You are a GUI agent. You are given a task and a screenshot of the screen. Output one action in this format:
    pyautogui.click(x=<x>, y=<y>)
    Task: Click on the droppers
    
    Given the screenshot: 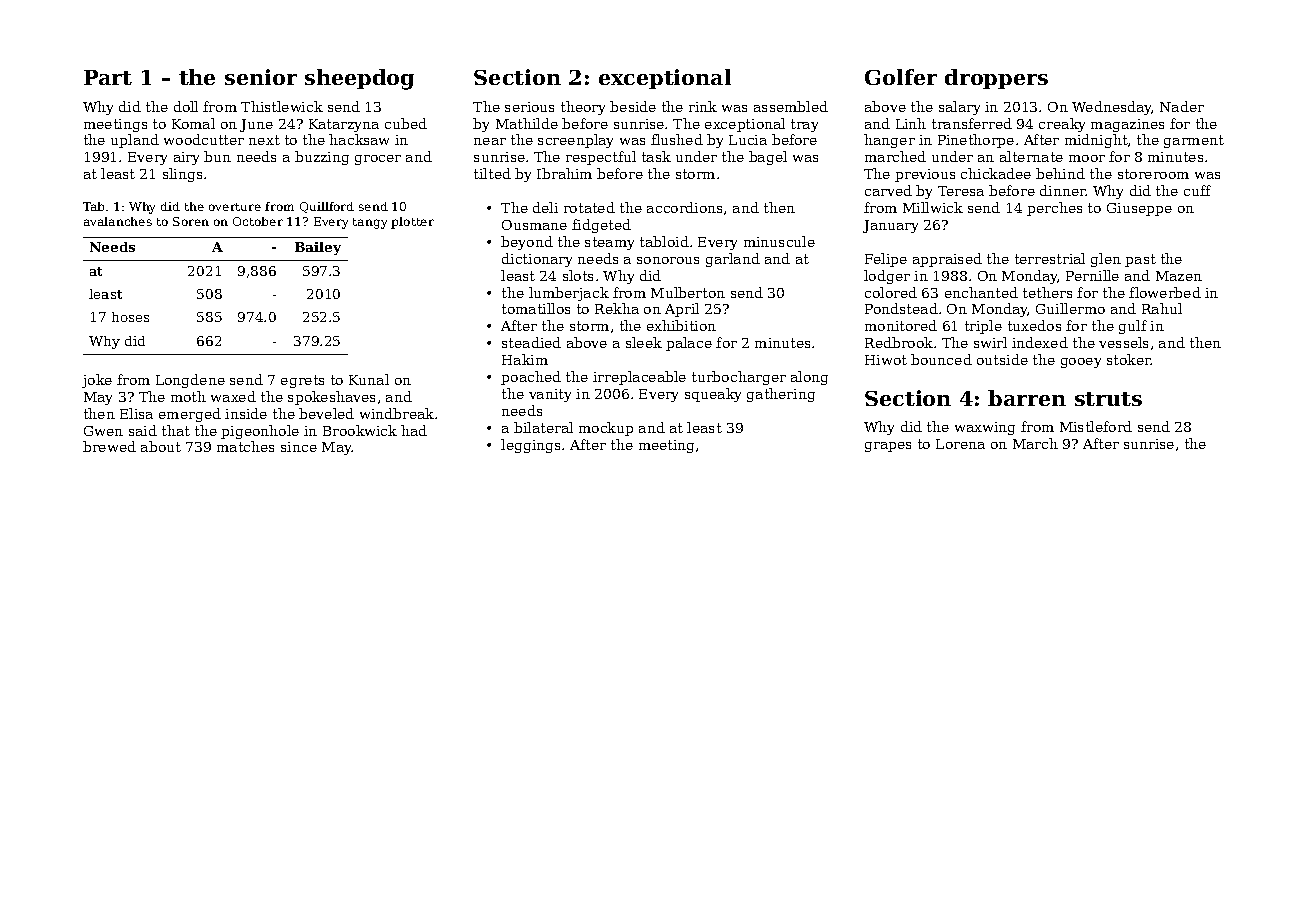 What is the action you would take?
    pyautogui.click(x=996, y=79)
